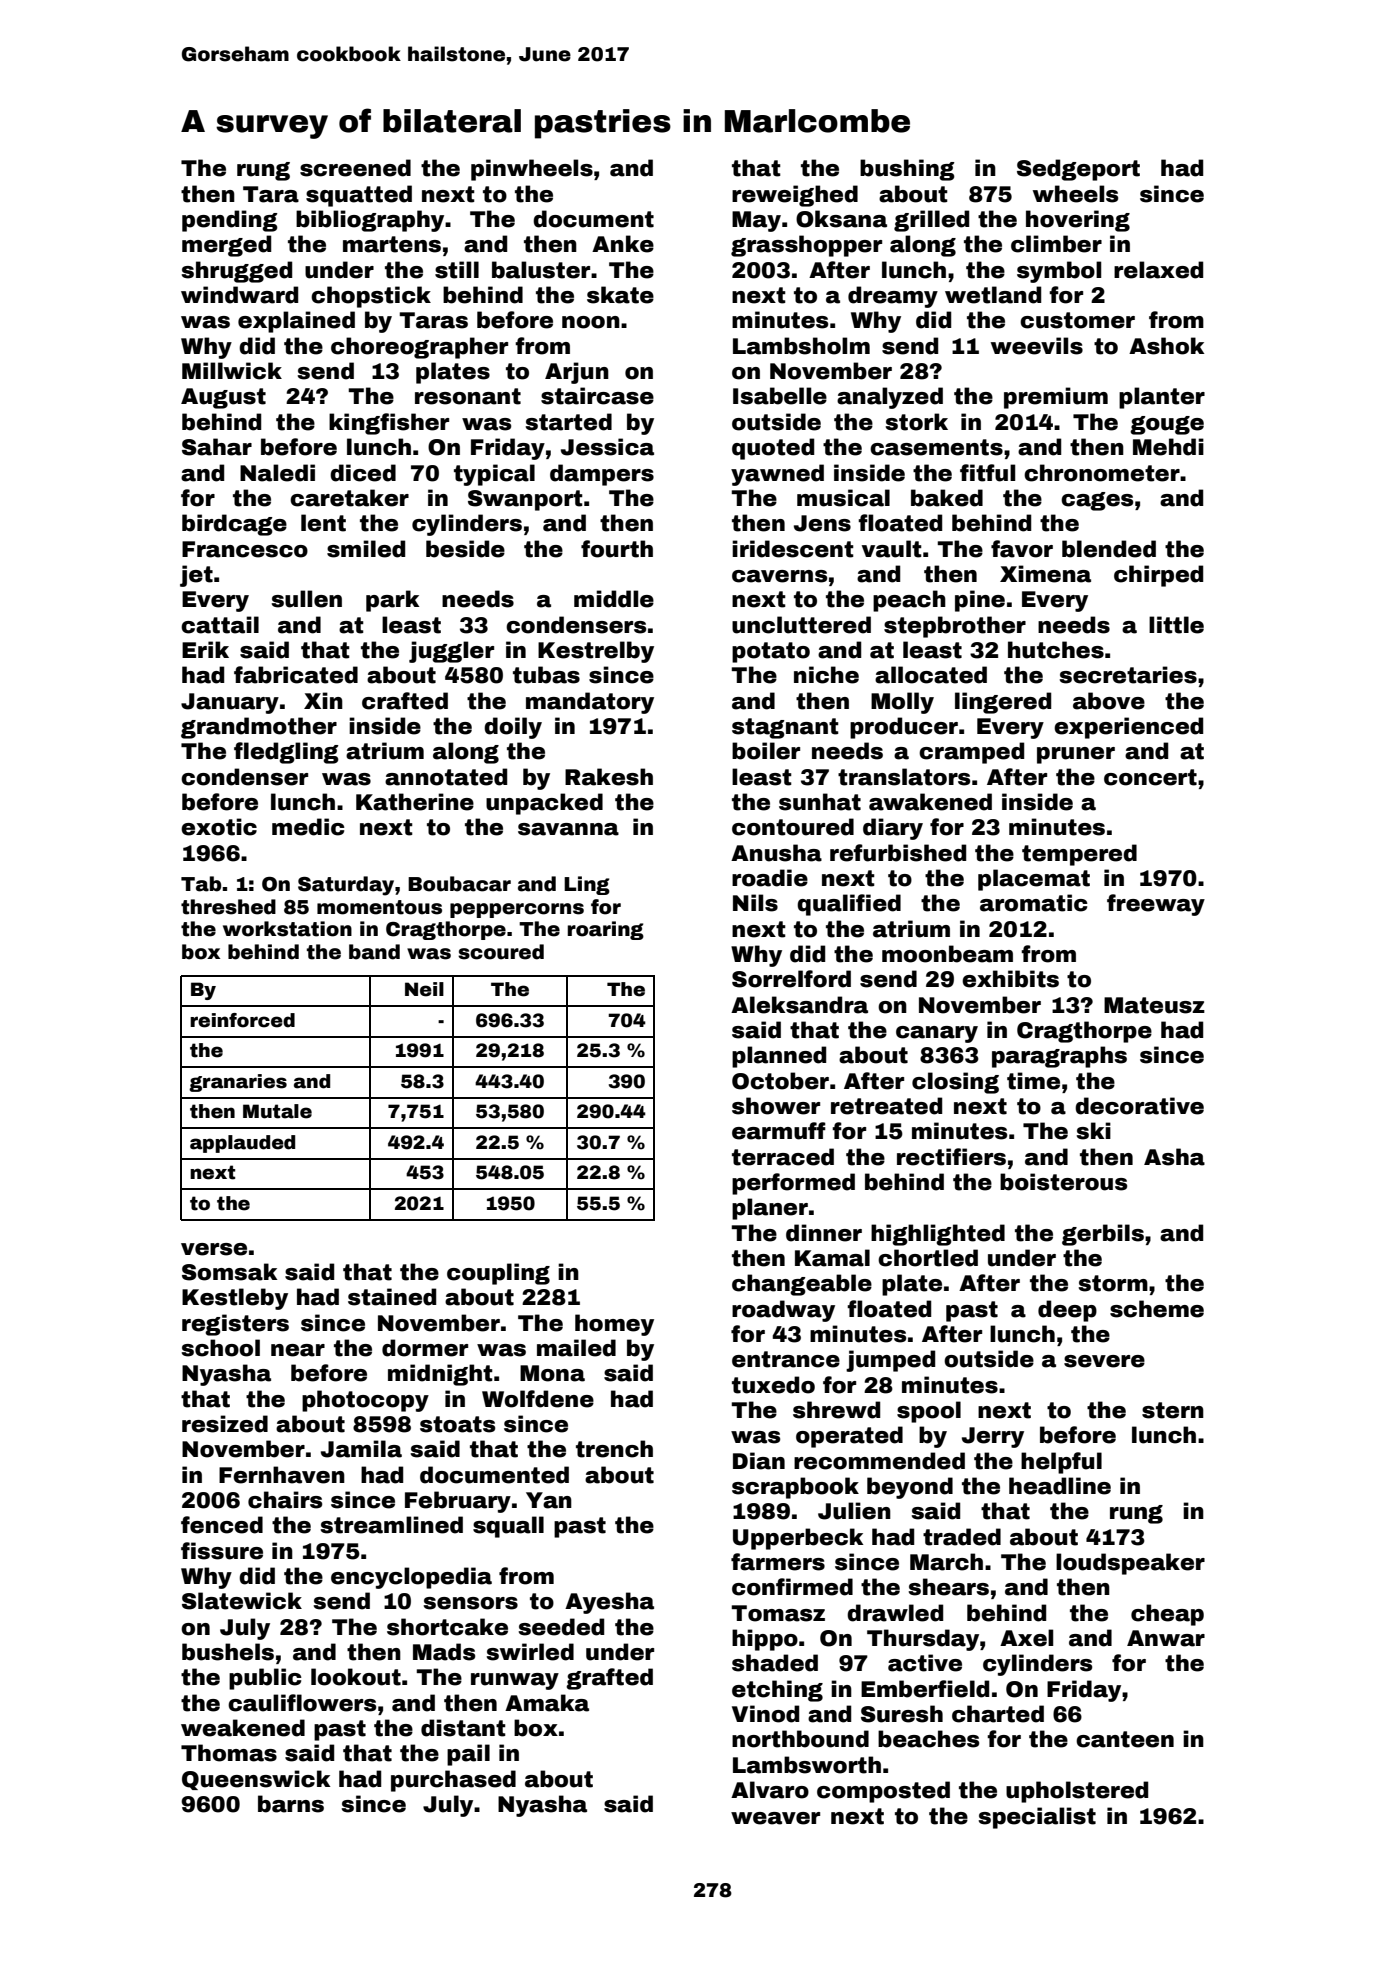  Describe the element at coordinates (355, 168) in the screenshot. I see `screened` at that location.
